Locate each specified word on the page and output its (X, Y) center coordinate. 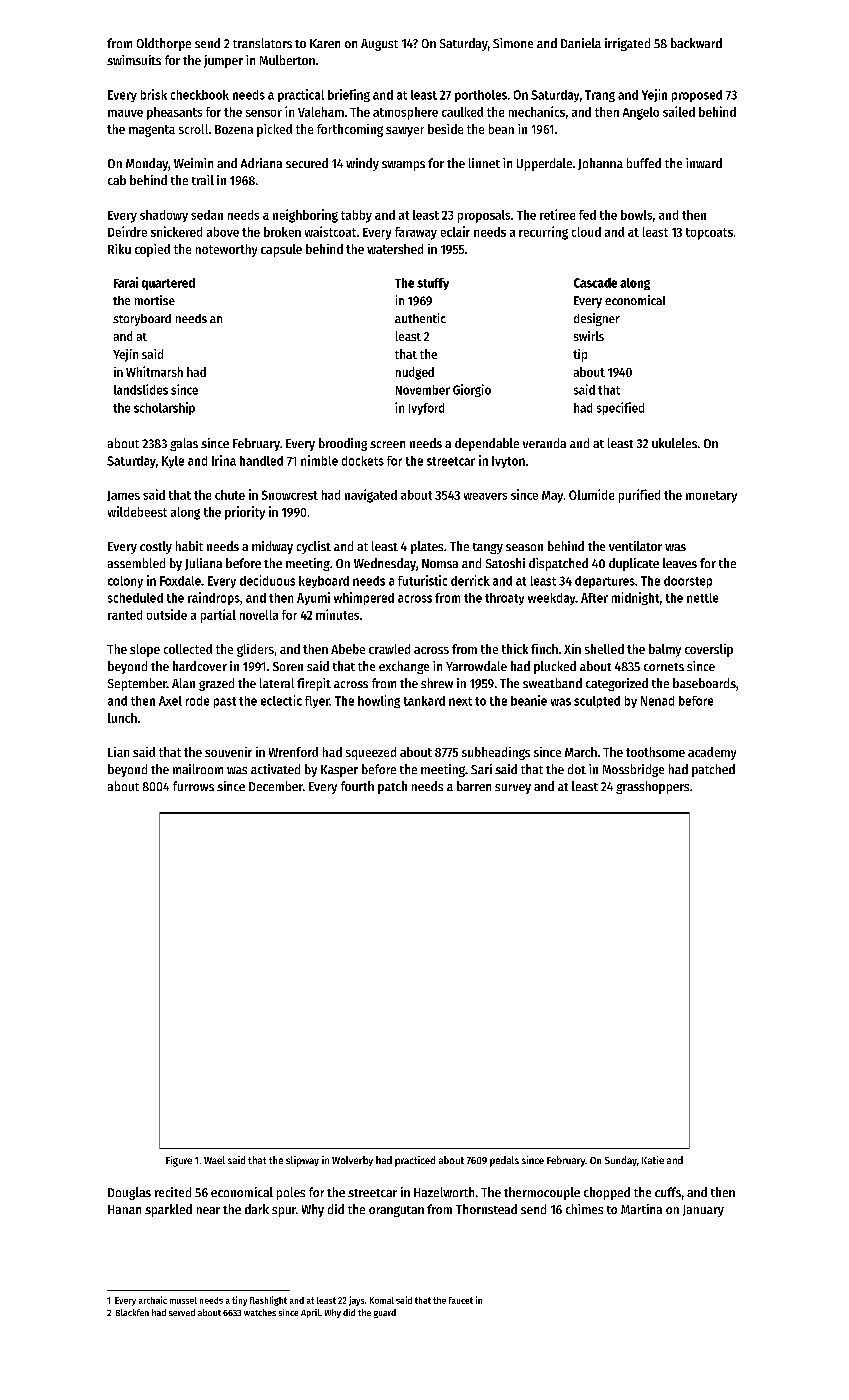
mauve (125, 113)
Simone (513, 43)
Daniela (581, 43)
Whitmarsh (154, 371)
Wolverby (352, 1161)
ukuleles (674, 443)
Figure (179, 1161)
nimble (319, 460)
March (581, 752)
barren (474, 786)
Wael (214, 1160)
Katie (653, 1160)
